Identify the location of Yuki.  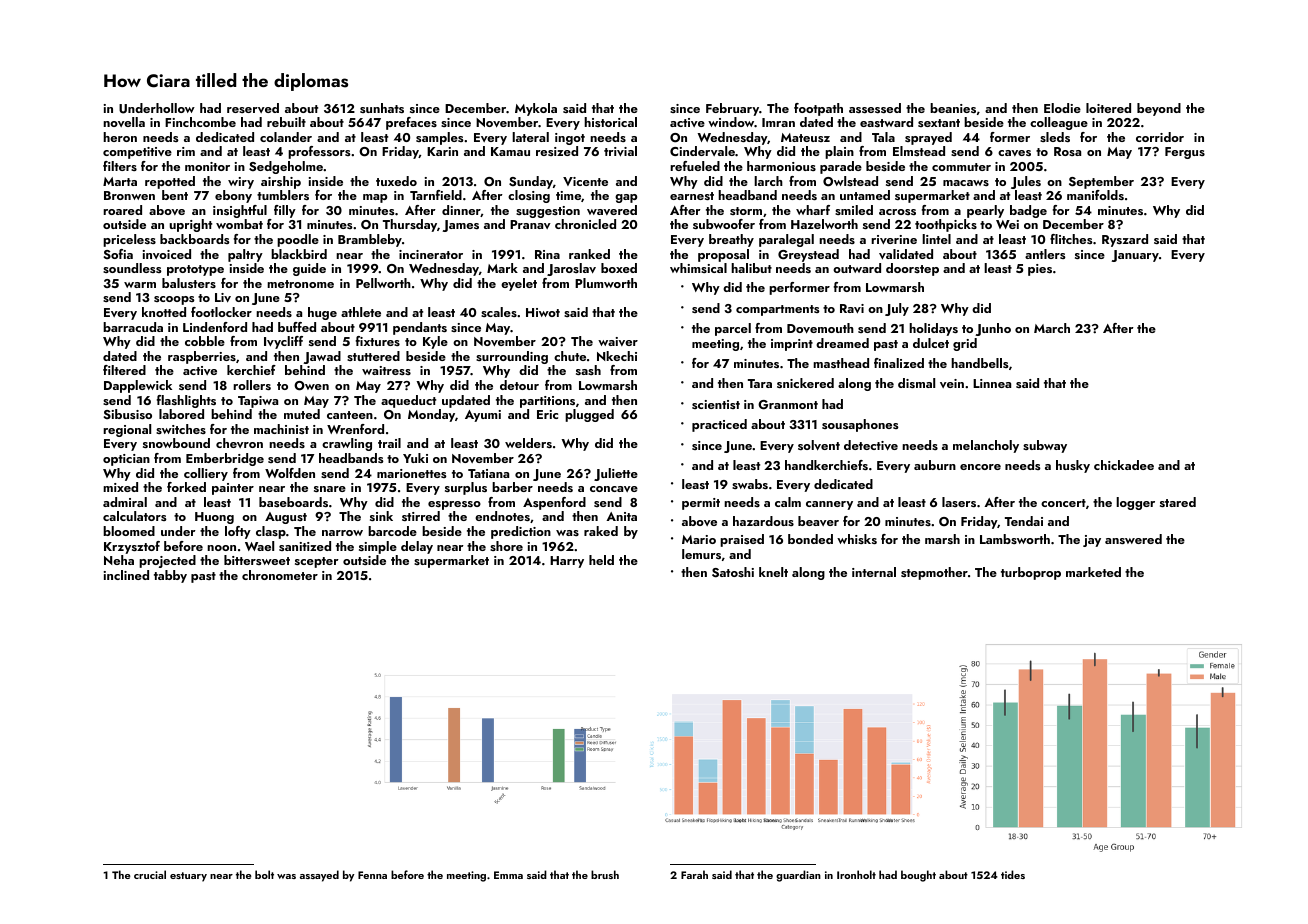
(415, 458).
